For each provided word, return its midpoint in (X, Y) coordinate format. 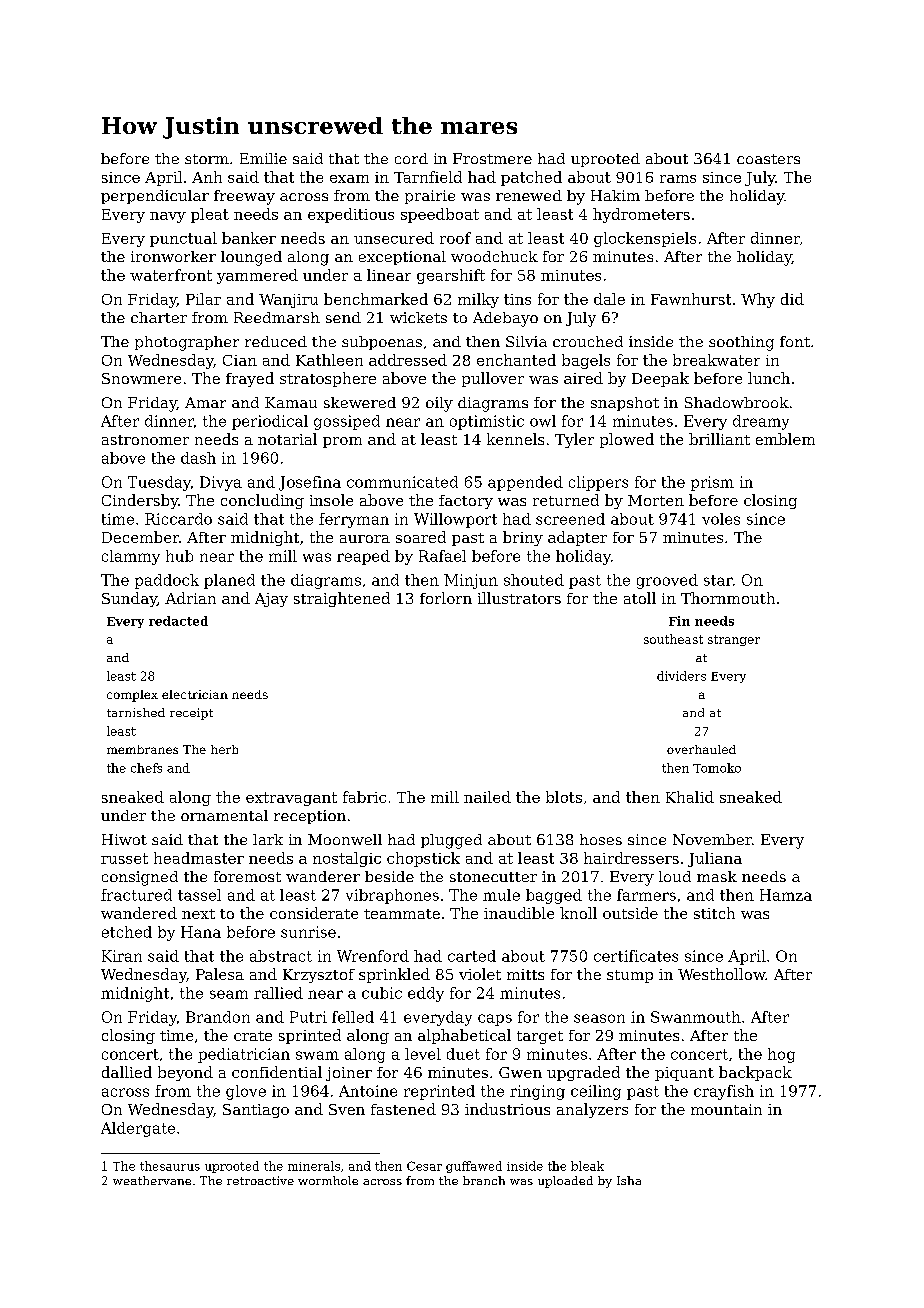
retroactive (260, 1180)
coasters (768, 159)
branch (484, 1180)
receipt (191, 714)
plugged (451, 841)
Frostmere (492, 158)
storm (207, 159)
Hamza (786, 895)
